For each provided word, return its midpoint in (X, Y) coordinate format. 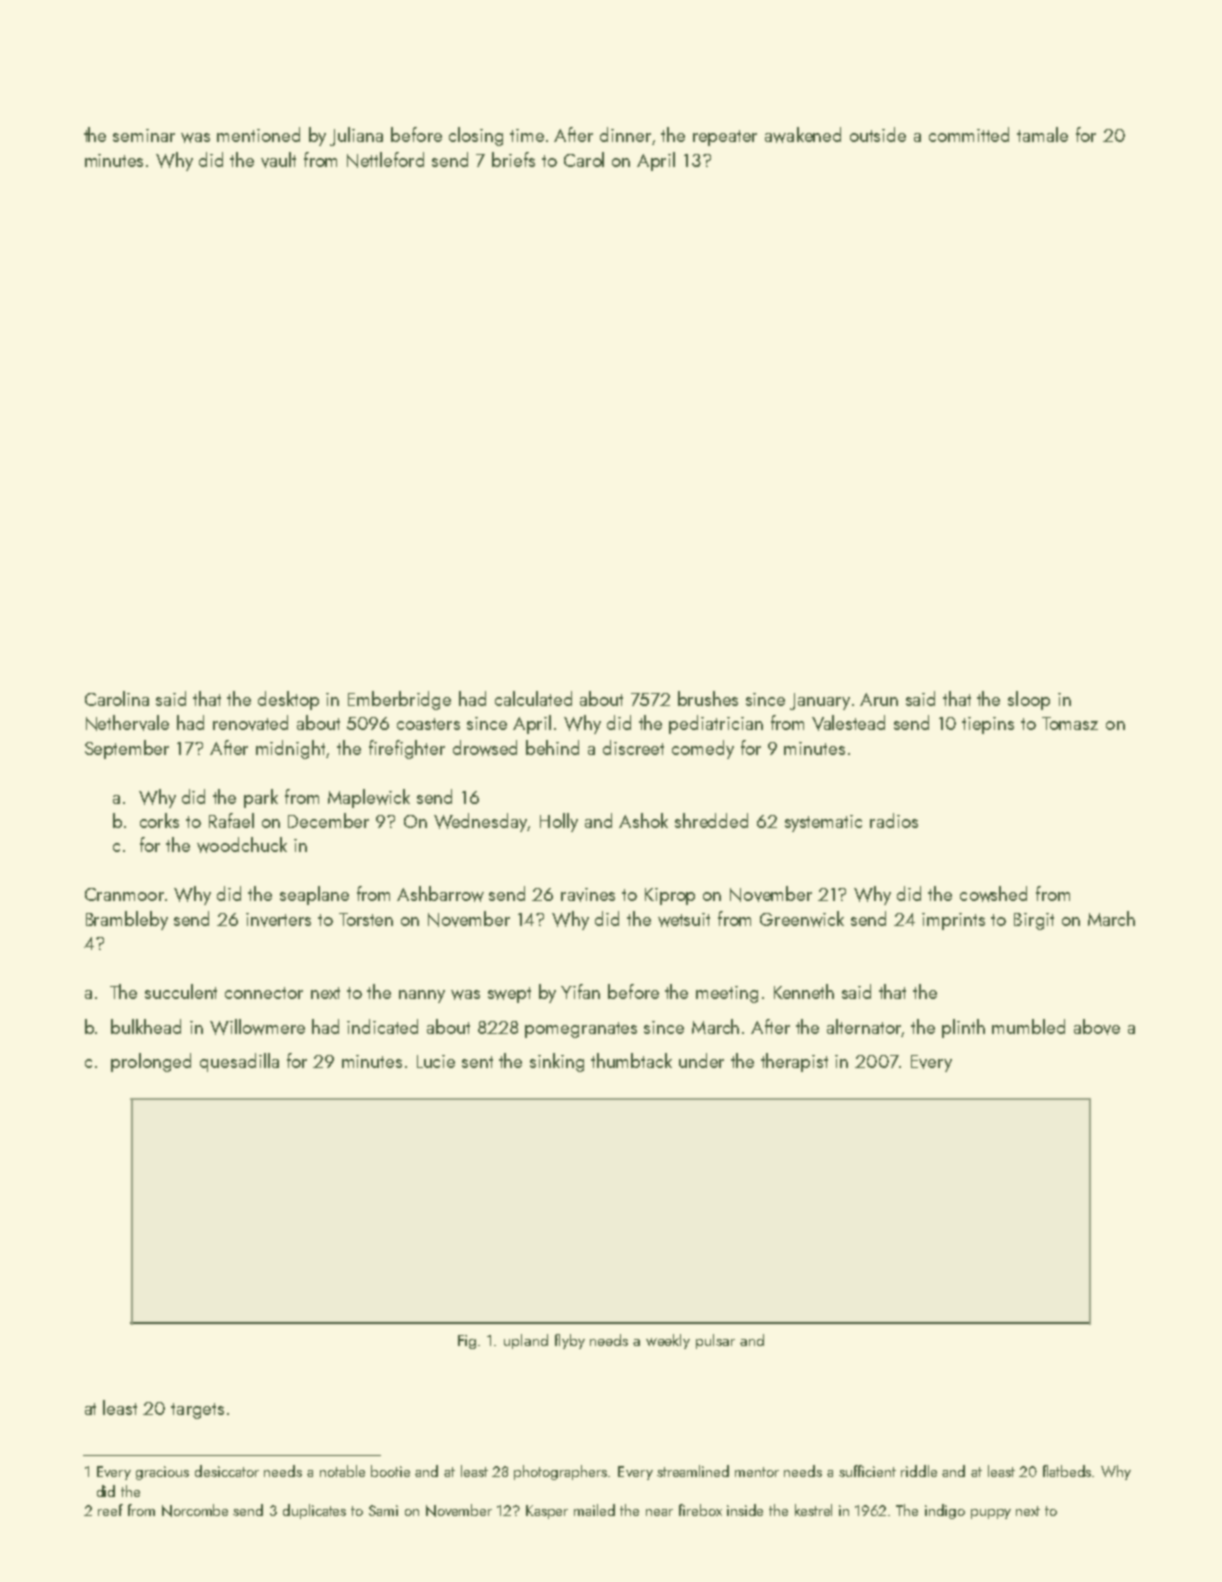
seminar (144, 135)
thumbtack (631, 1060)
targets (197, 1411)
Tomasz (1070, 723)
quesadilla (239, 1062)
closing (476, 136)
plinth (963, 1028)
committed (969, 134)
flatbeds (1068, 1471)
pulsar (715, 1341)
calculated (533, 698)
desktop (288, 700)
